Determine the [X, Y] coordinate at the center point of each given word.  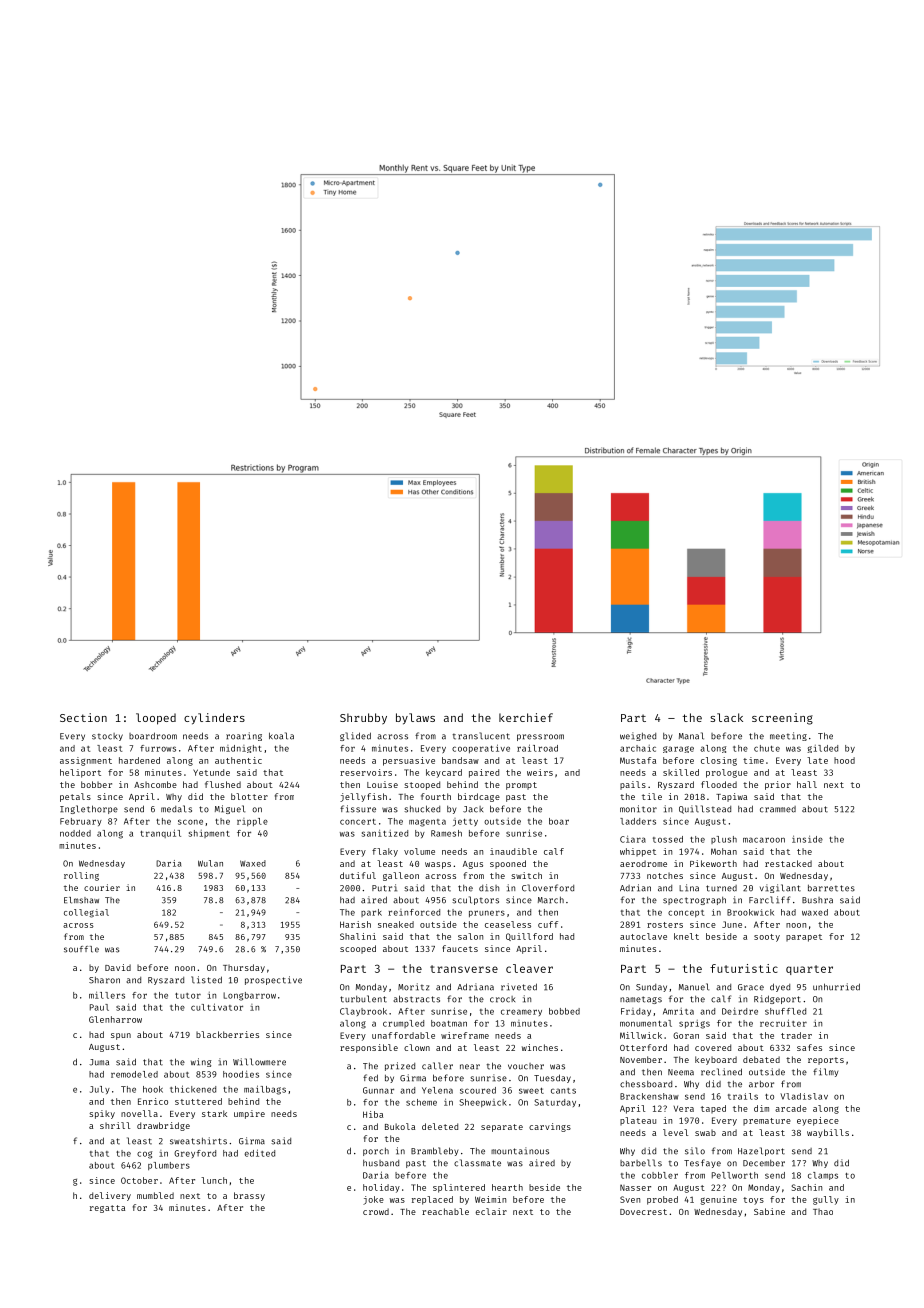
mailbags [265, 1090]
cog [144, 1155]
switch [526, 875]
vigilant [780, 888]
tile [652, 796]
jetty [465, 822]
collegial [86, 913]
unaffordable [403, 1035]
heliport [80, 773]
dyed [780, 987]
